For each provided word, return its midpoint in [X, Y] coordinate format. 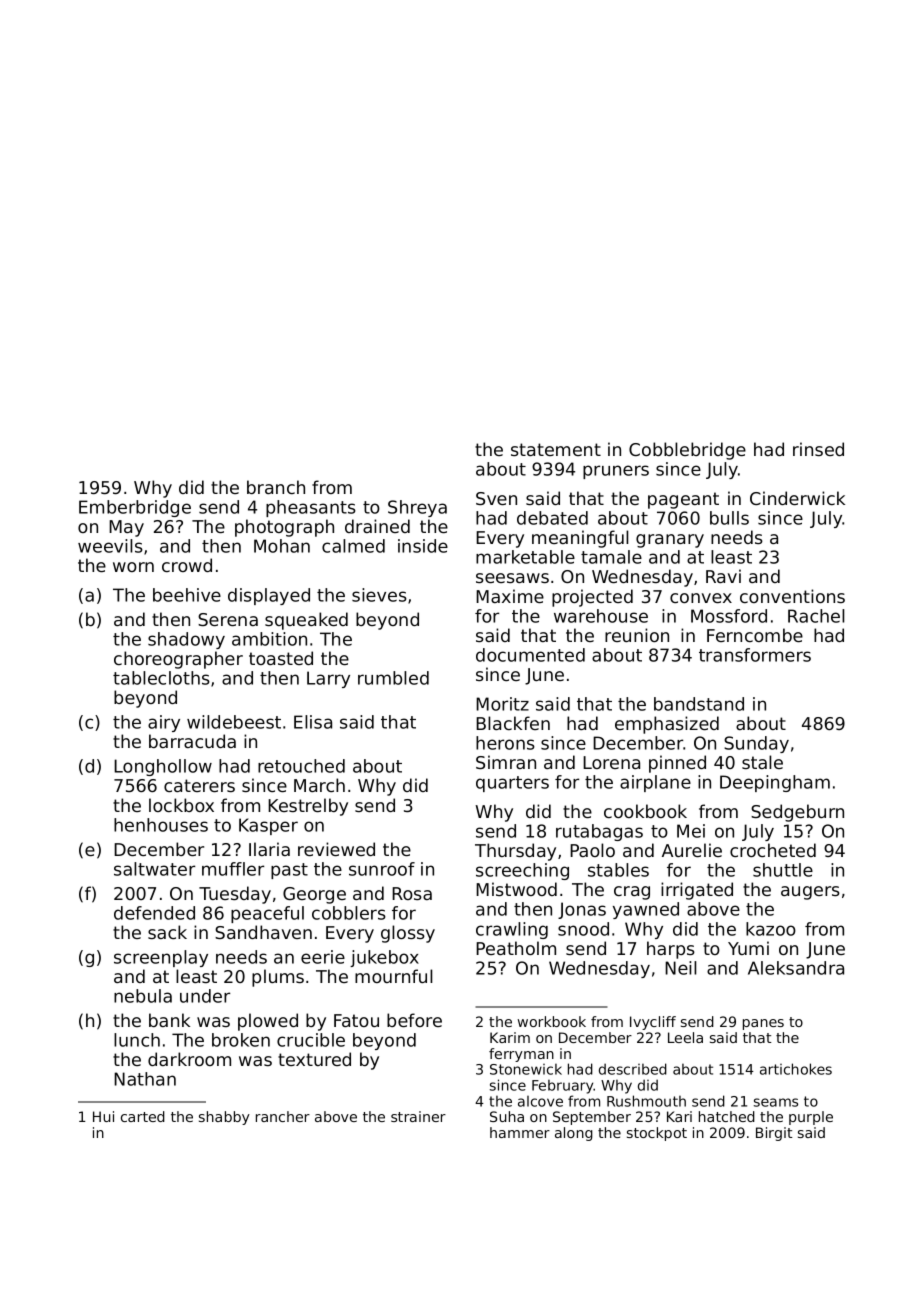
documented [530, 655]
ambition [269, 639]
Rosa [412, 893]
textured [314, 1059]
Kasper [268, 826]
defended [154, 913]
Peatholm [516, 948]
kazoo [771, 929]
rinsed [818, 449]
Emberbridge [135, 508]
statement [556, 449]
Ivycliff [653, 1023]
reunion [637, 635]
